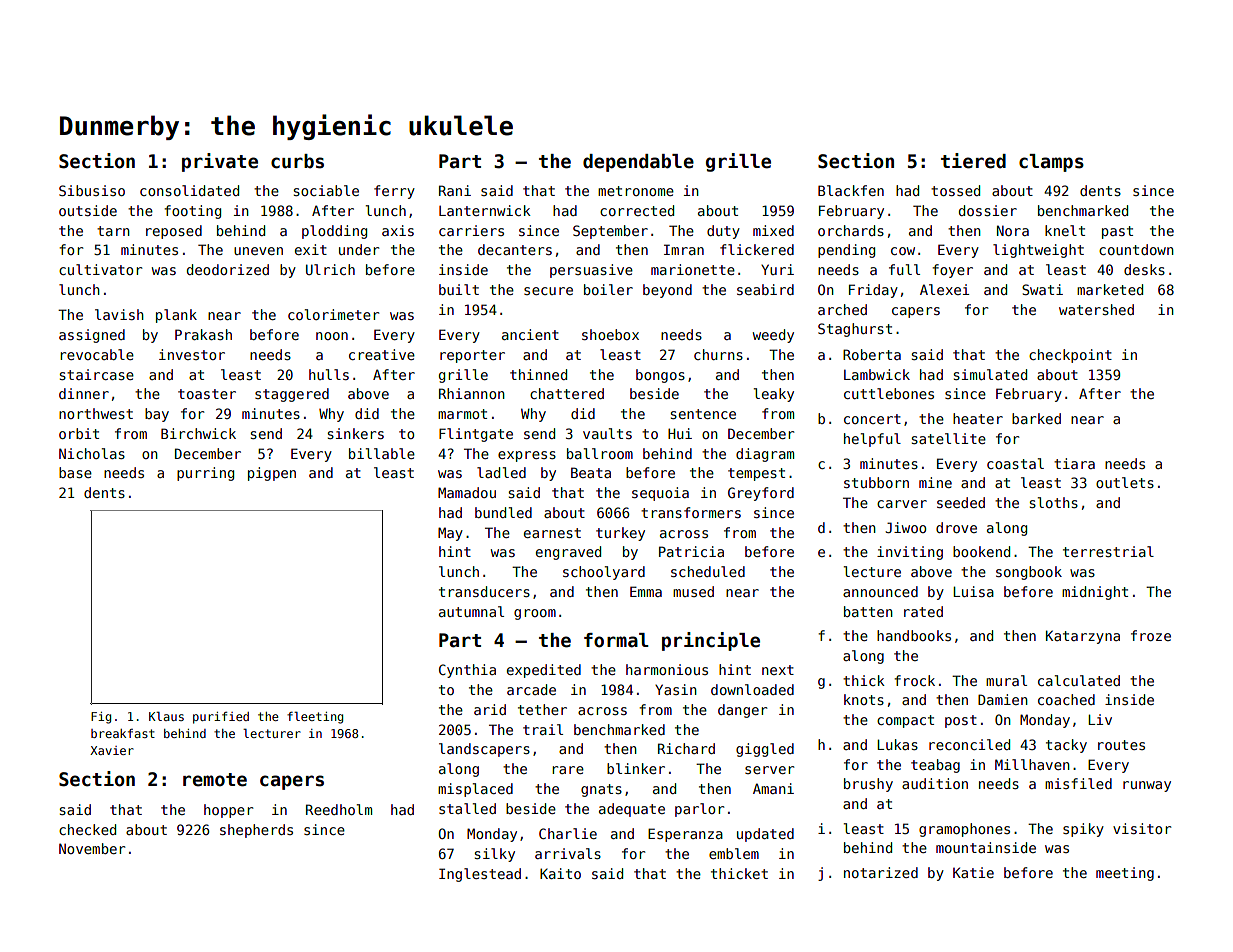  Describe the element at coordinates (480, 875) in the screenshot. I see `Inglestead` at that location.
